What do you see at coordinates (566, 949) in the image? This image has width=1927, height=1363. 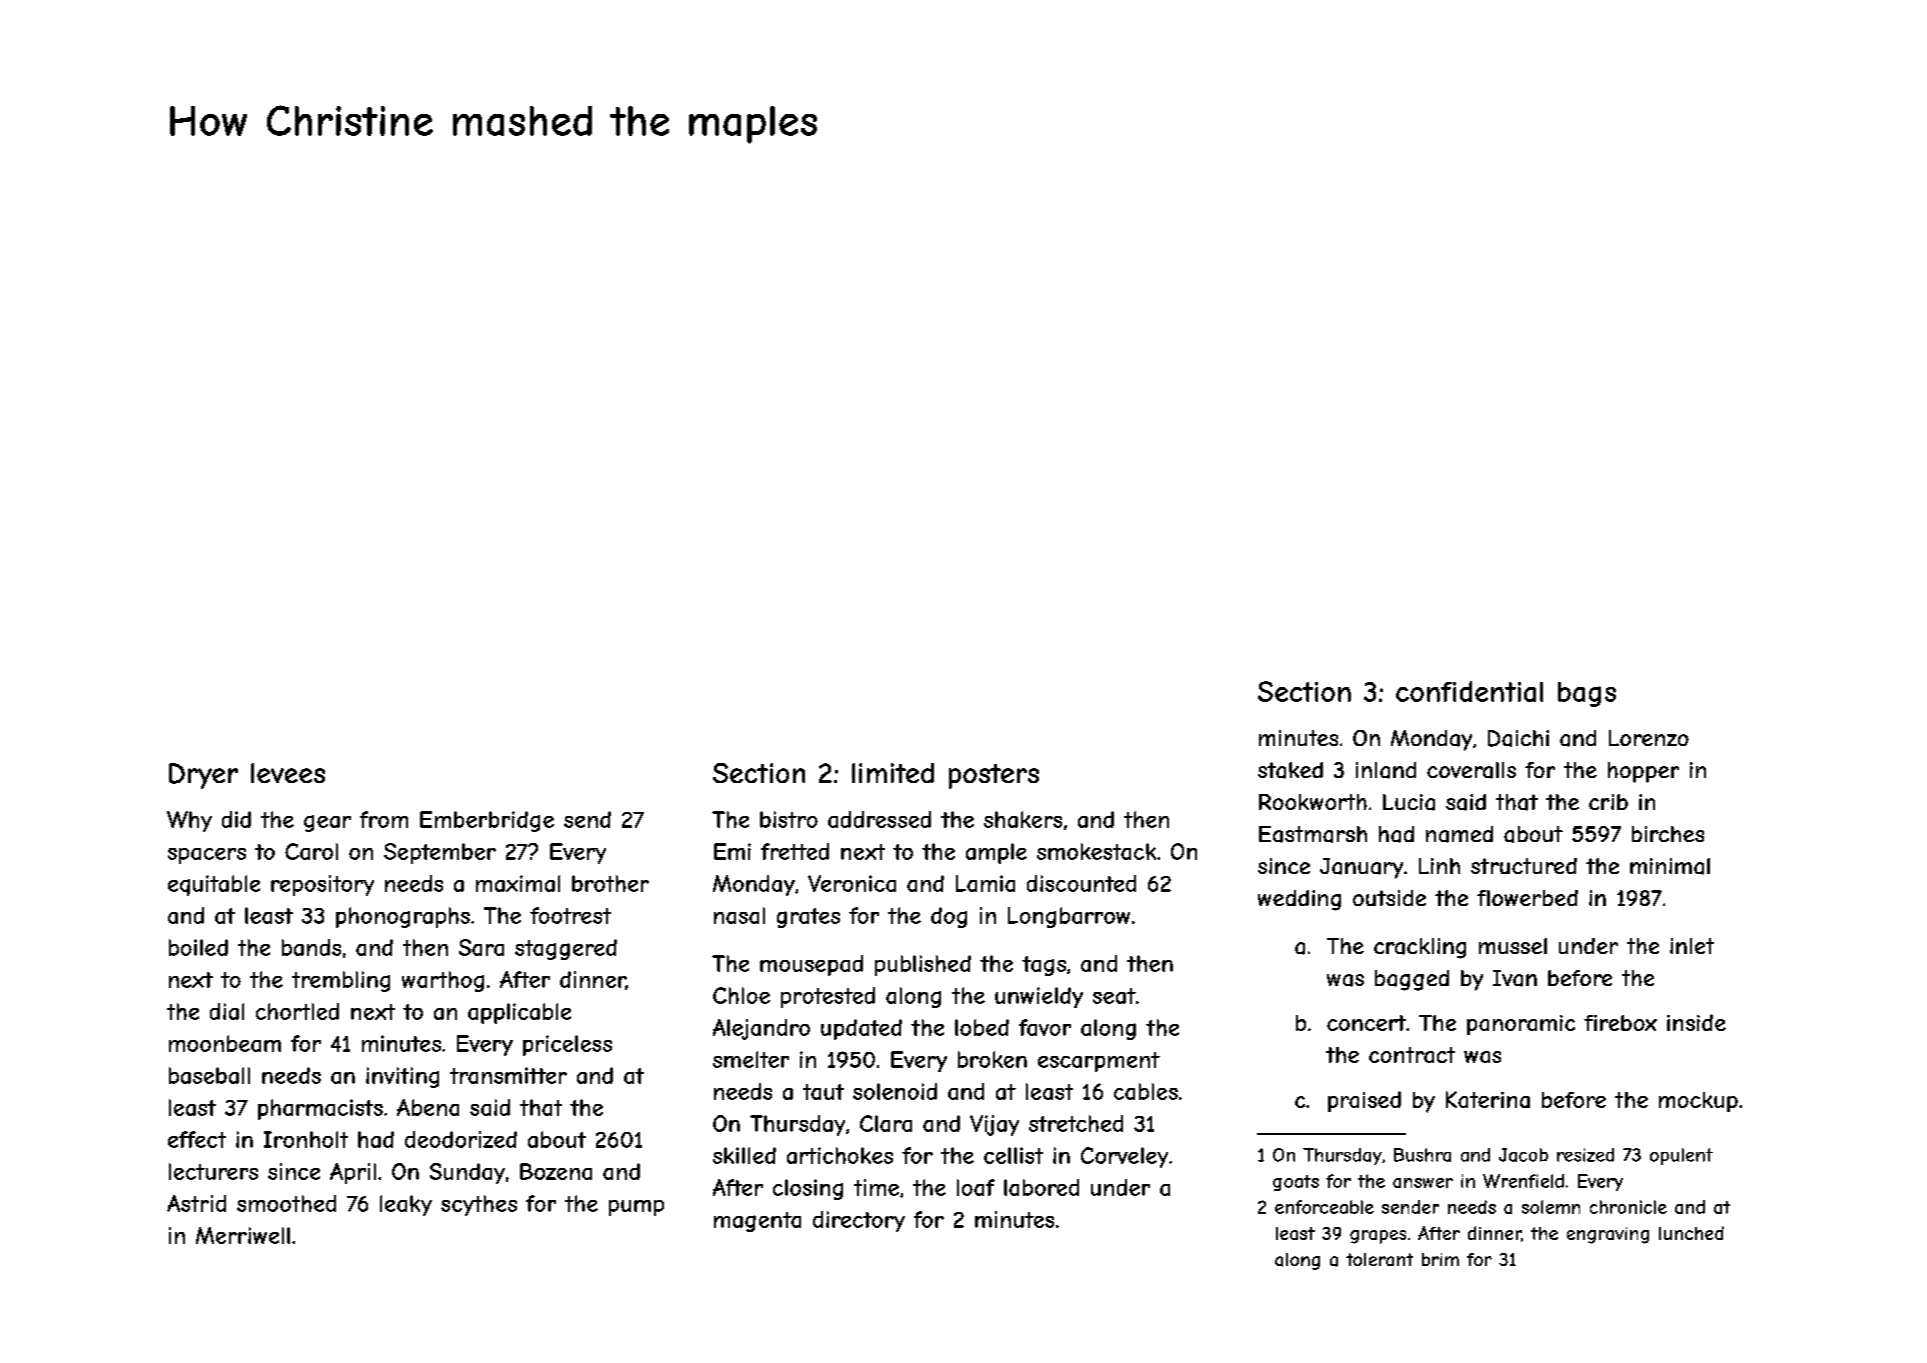 I see `staggered` at bounding box center [566, 949].
